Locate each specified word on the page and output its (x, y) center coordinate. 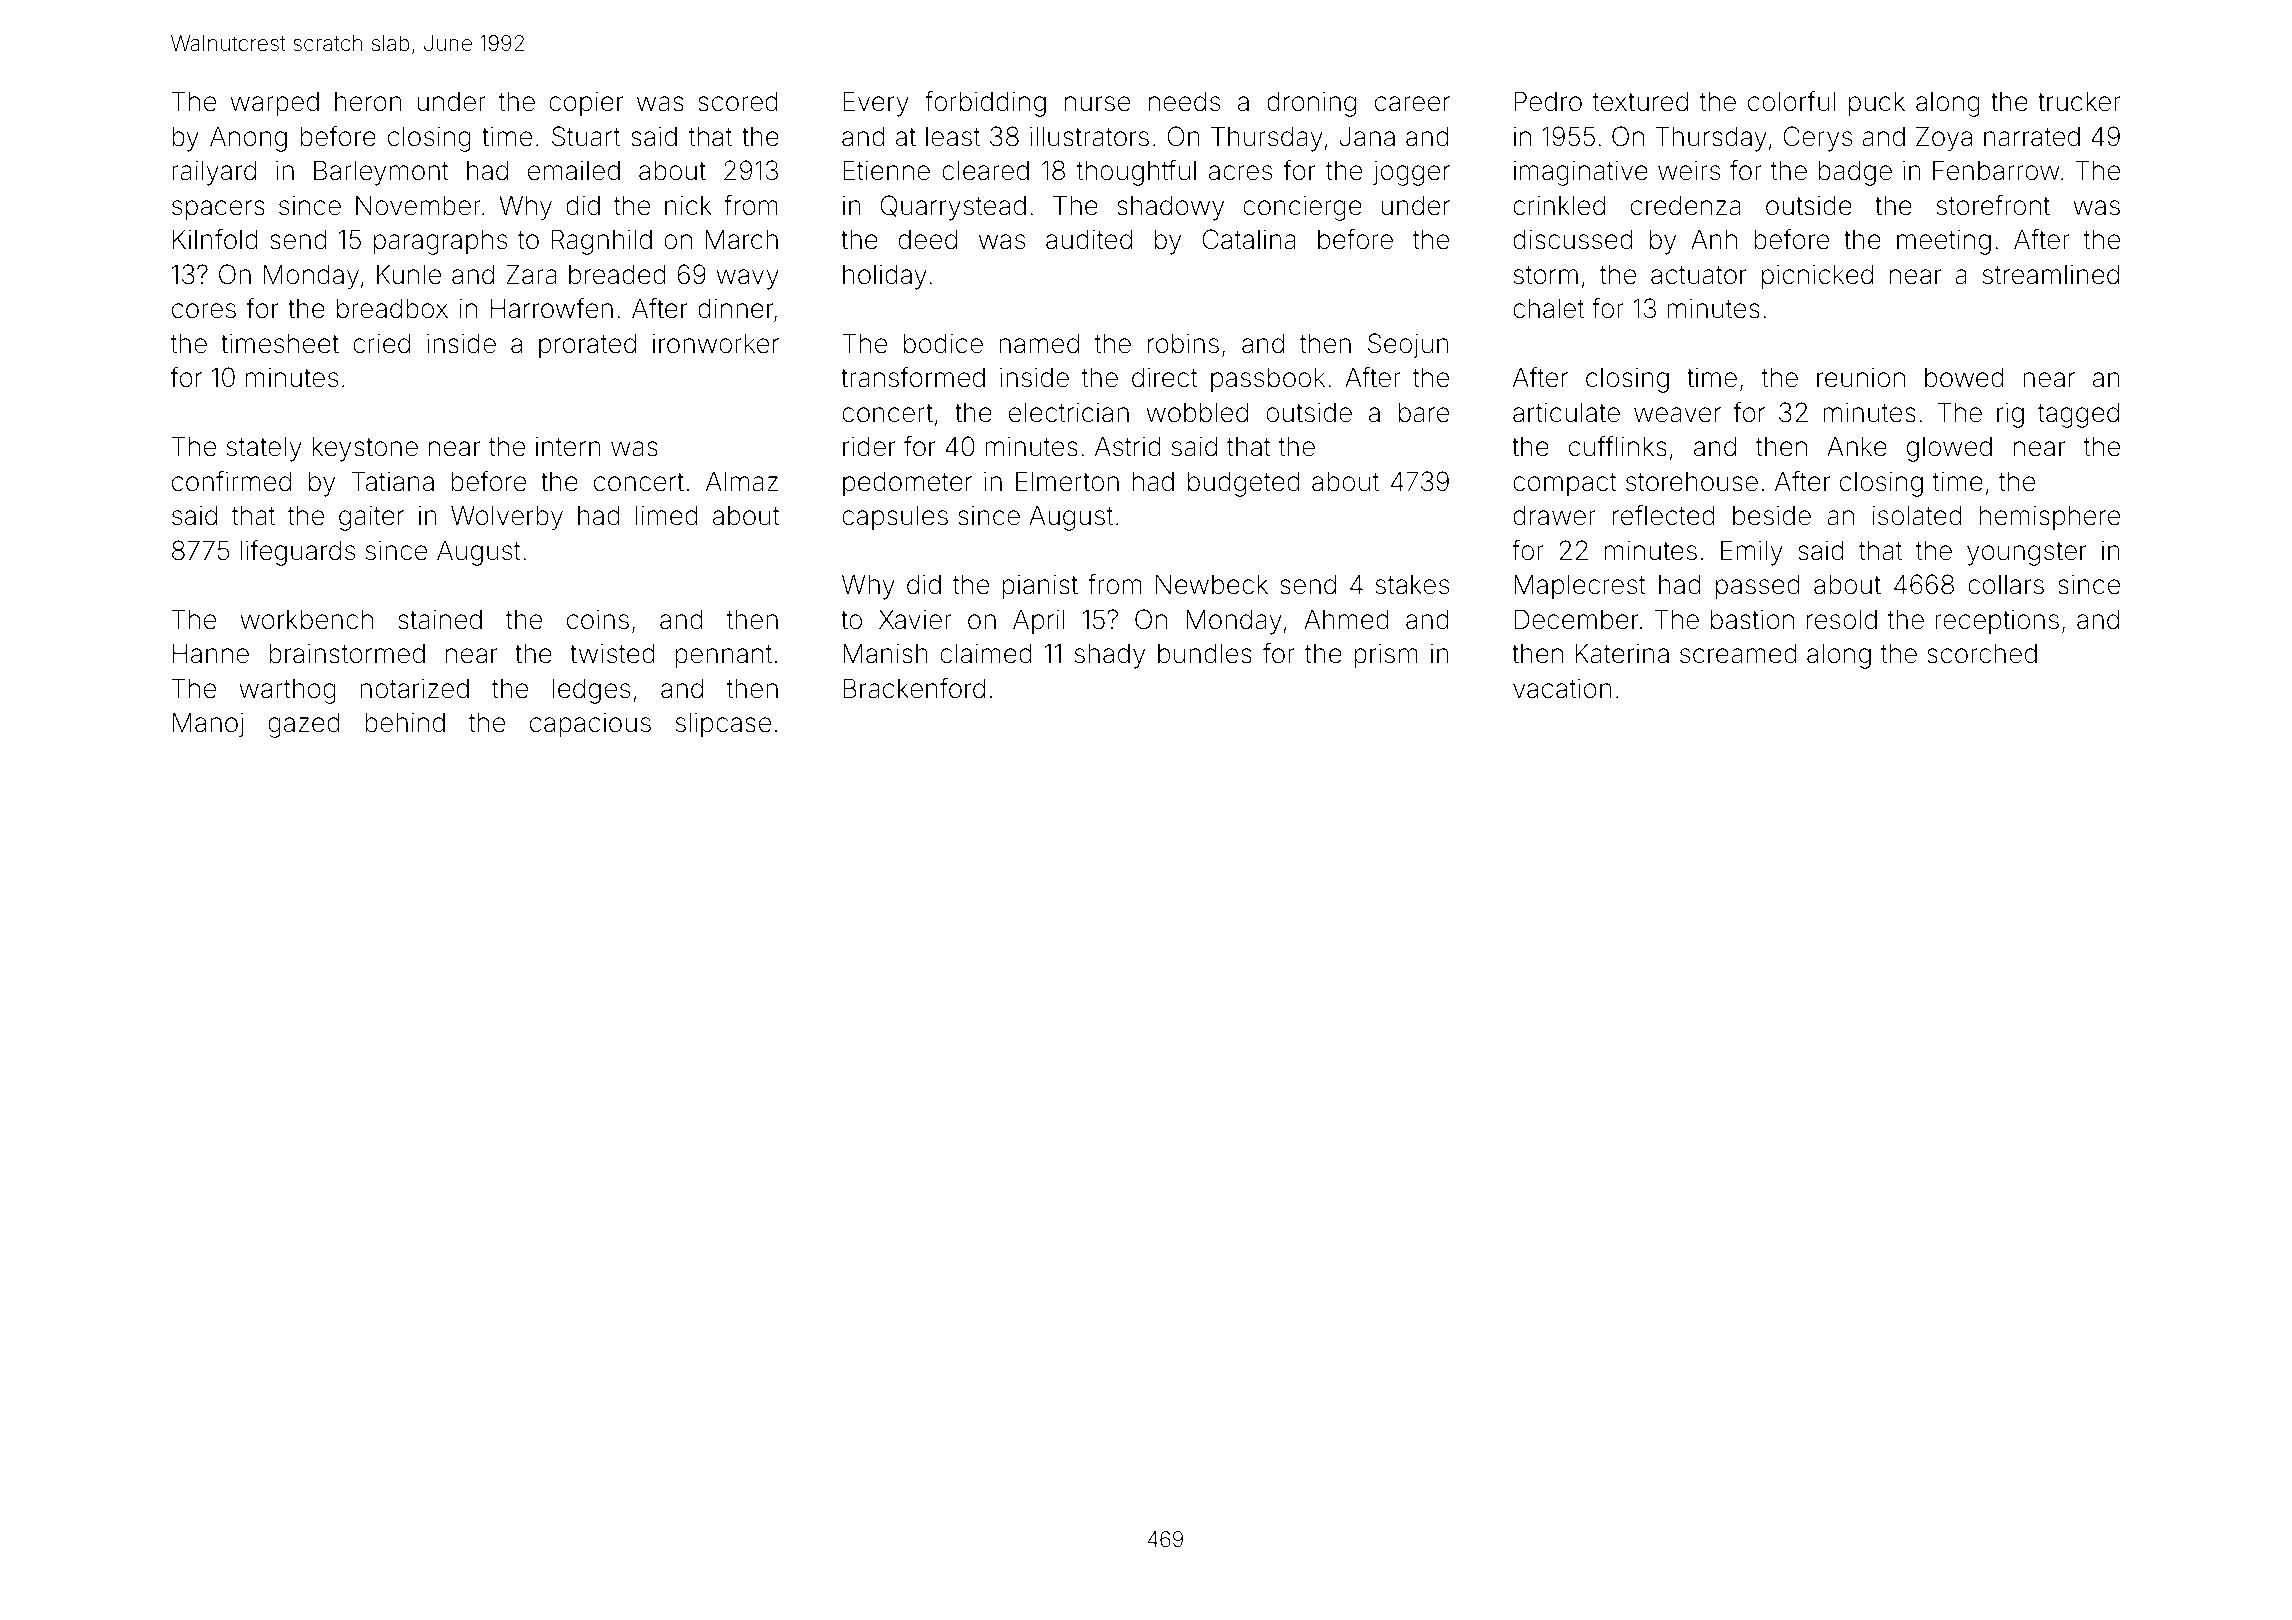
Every (876, 104)
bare (1424, 412)
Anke (1857, 446)
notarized (414, 689)
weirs (1689, 171)
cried (381, 343)
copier (586, 104)
